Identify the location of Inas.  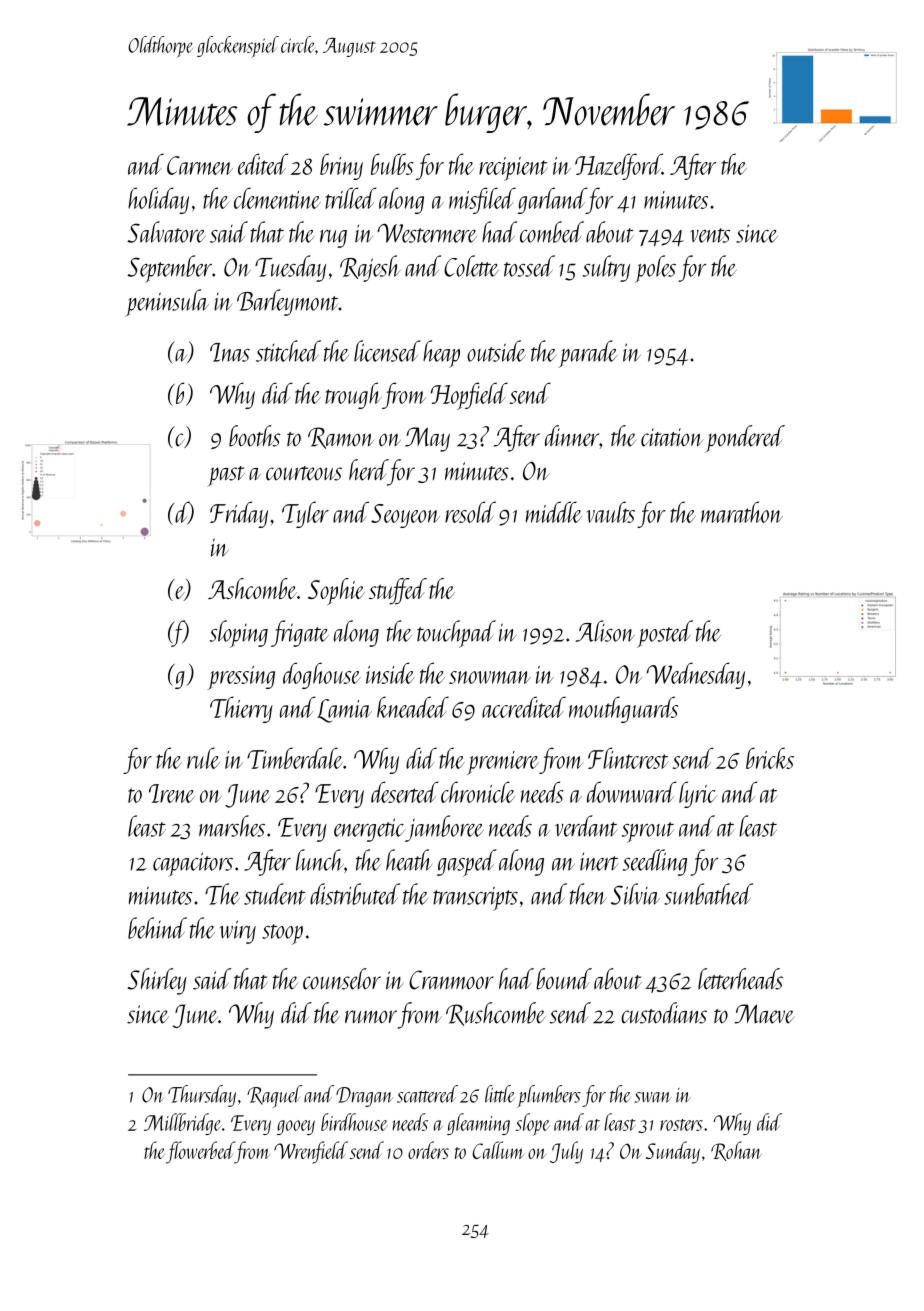
(230, 352).
